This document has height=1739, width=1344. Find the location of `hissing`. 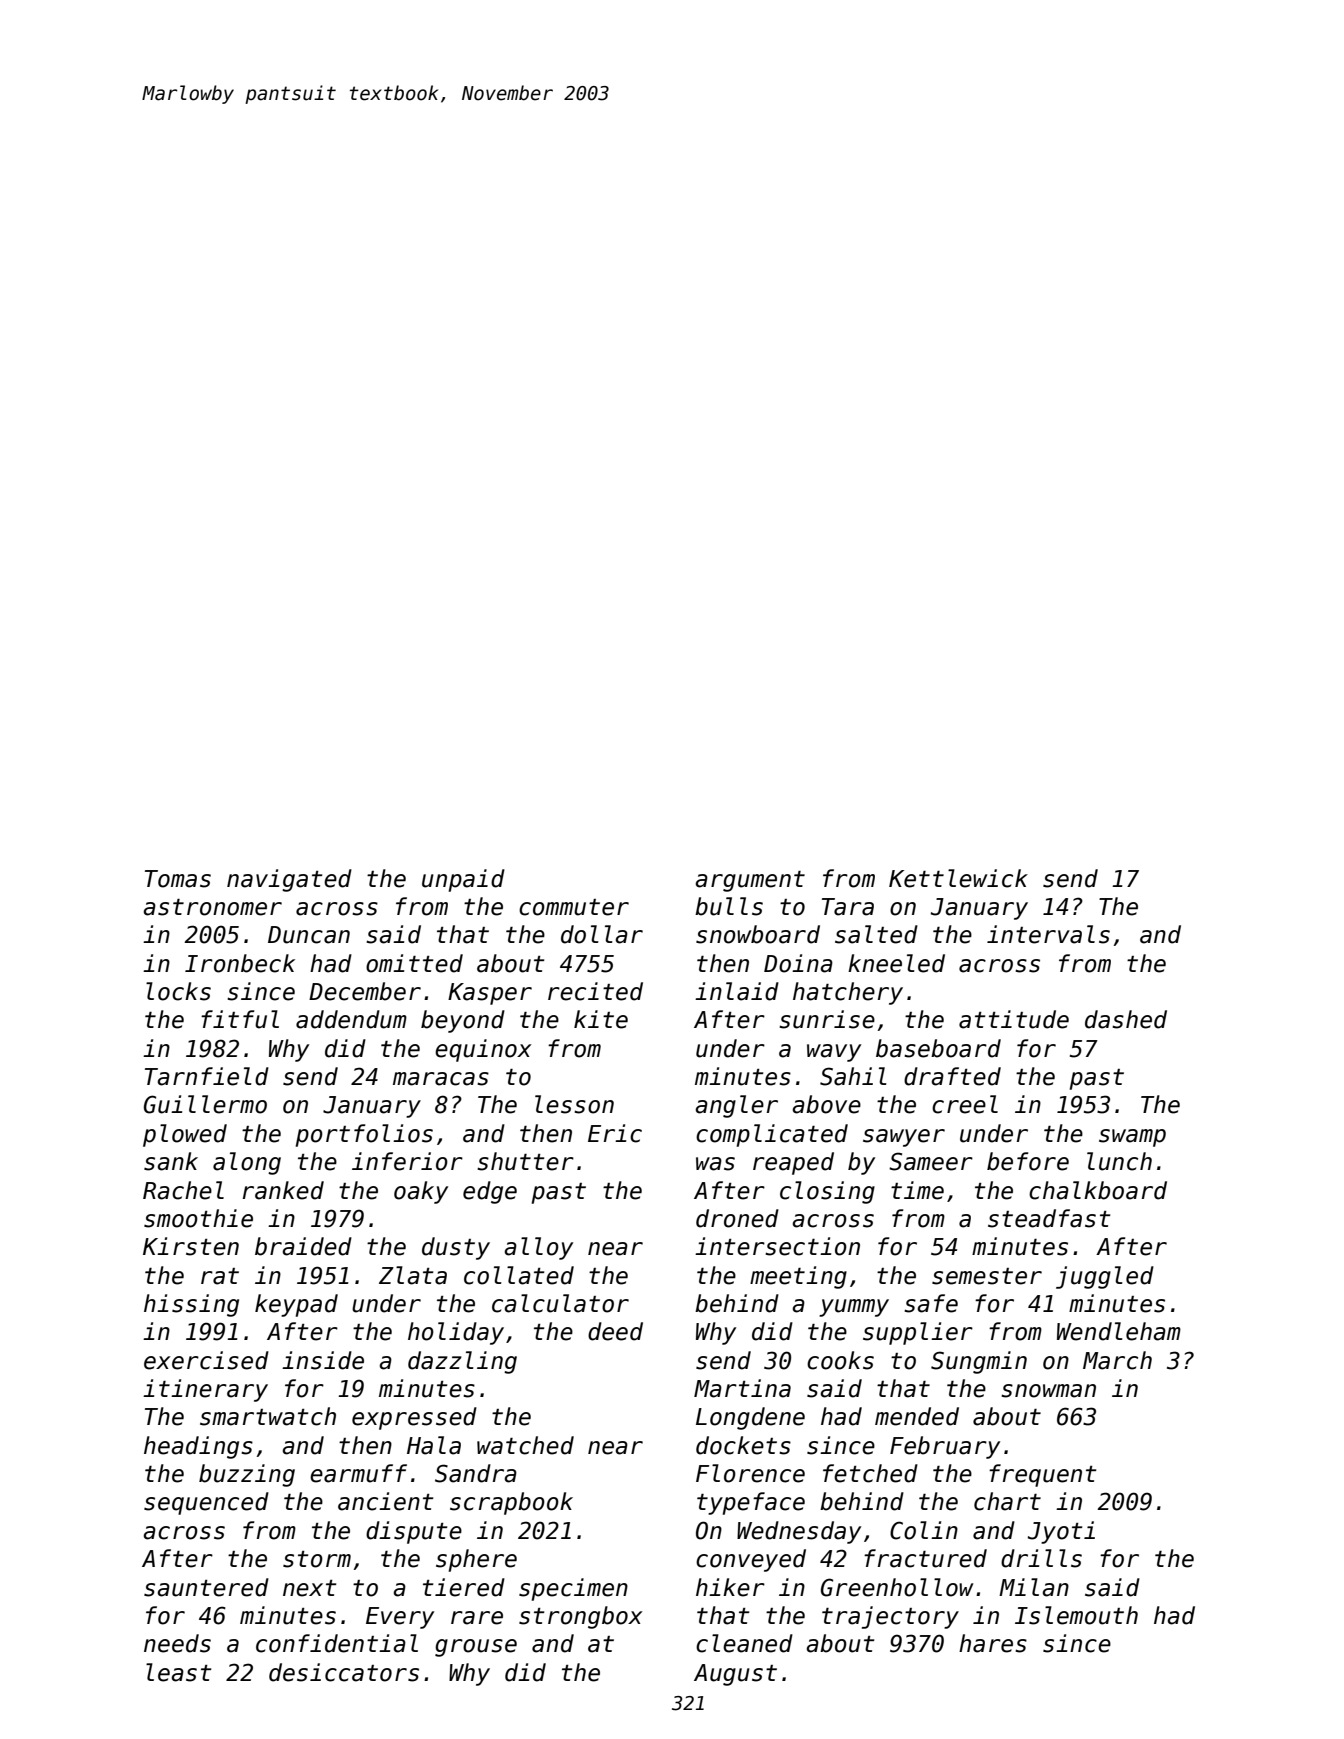

hissing is located at coordinates (191, 1305).
